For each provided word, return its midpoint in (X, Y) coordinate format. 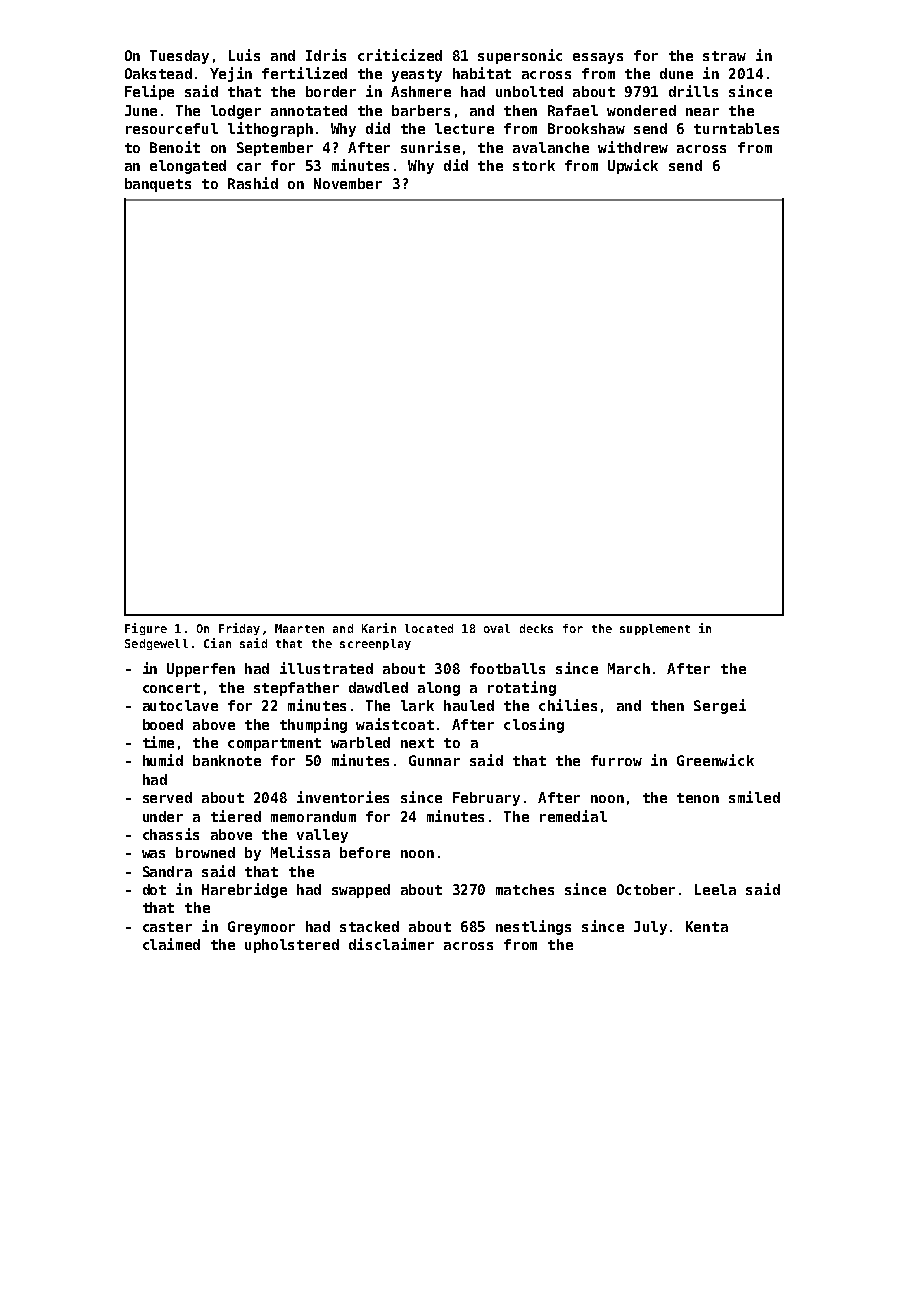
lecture (464, 128)
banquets (158, 185)
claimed (171, 944)
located (429, 628)
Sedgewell (156, 644)
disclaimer (391, 944)
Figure (146, 629)
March (629, 668)
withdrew (633, 147)
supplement (655, 629)
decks (536, 628)
